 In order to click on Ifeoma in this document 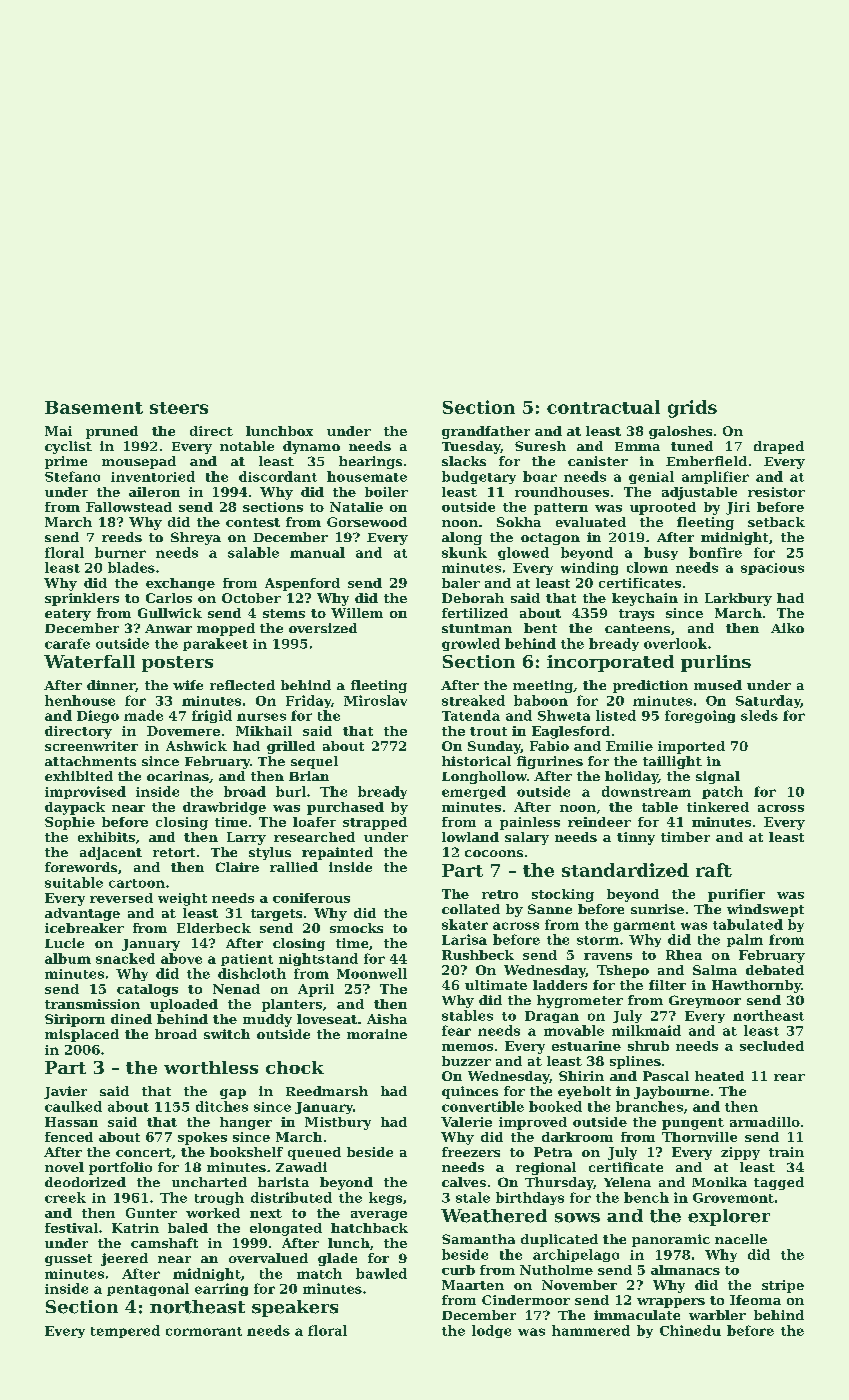, I will do `click(755, 1300)`.
